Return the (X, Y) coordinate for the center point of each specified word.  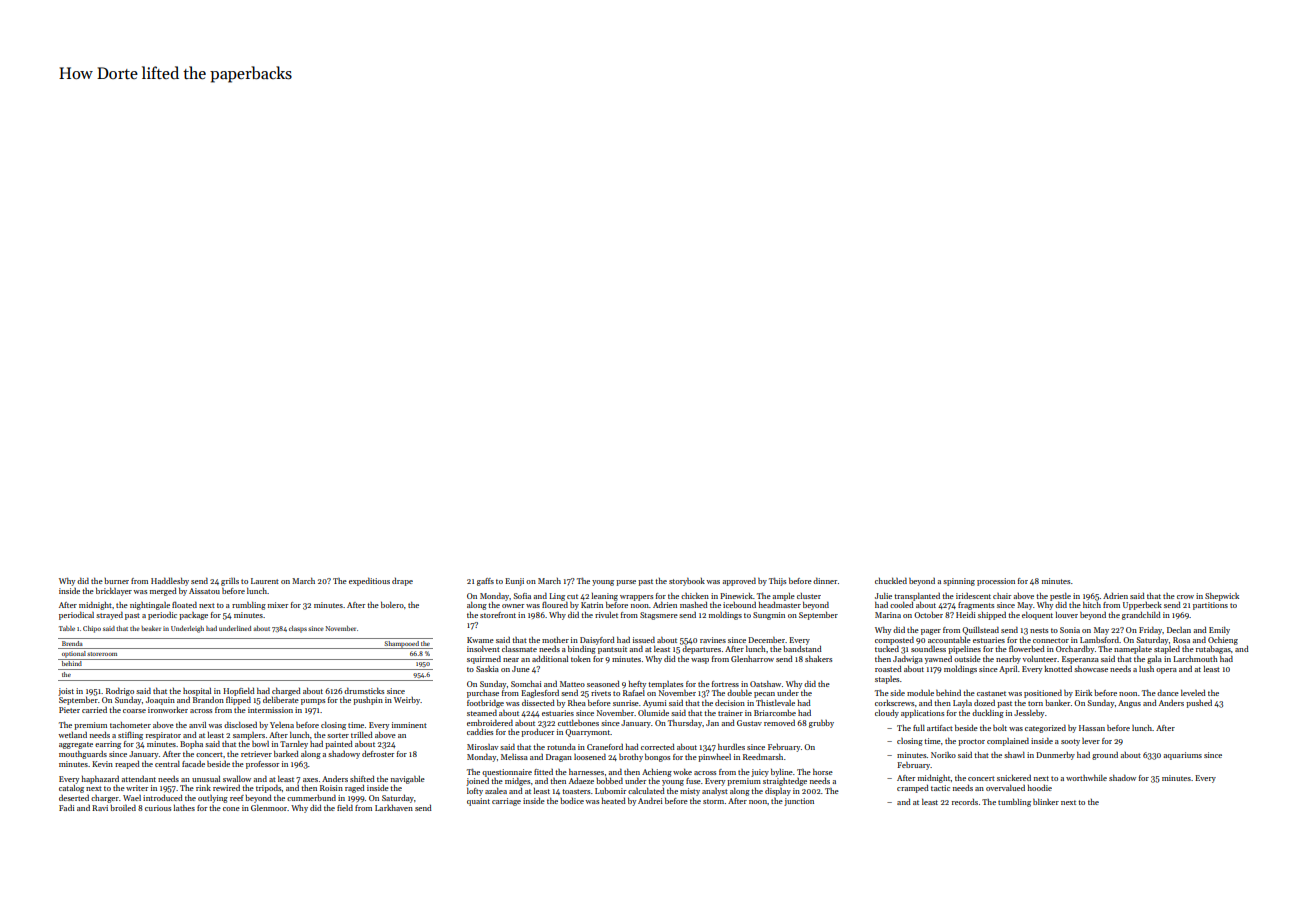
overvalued (1005, 788)
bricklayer (114, 592)
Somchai (526, 684)
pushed (1199, 704)
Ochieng (1223, 641)
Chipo (92, 629)
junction (799, 802)
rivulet (606, 615)
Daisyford (597, 641)
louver (1066, 615)
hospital (197, 692)
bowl (260, 744)
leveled (1193, 693)
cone (231, 809)
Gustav (749, 723)
